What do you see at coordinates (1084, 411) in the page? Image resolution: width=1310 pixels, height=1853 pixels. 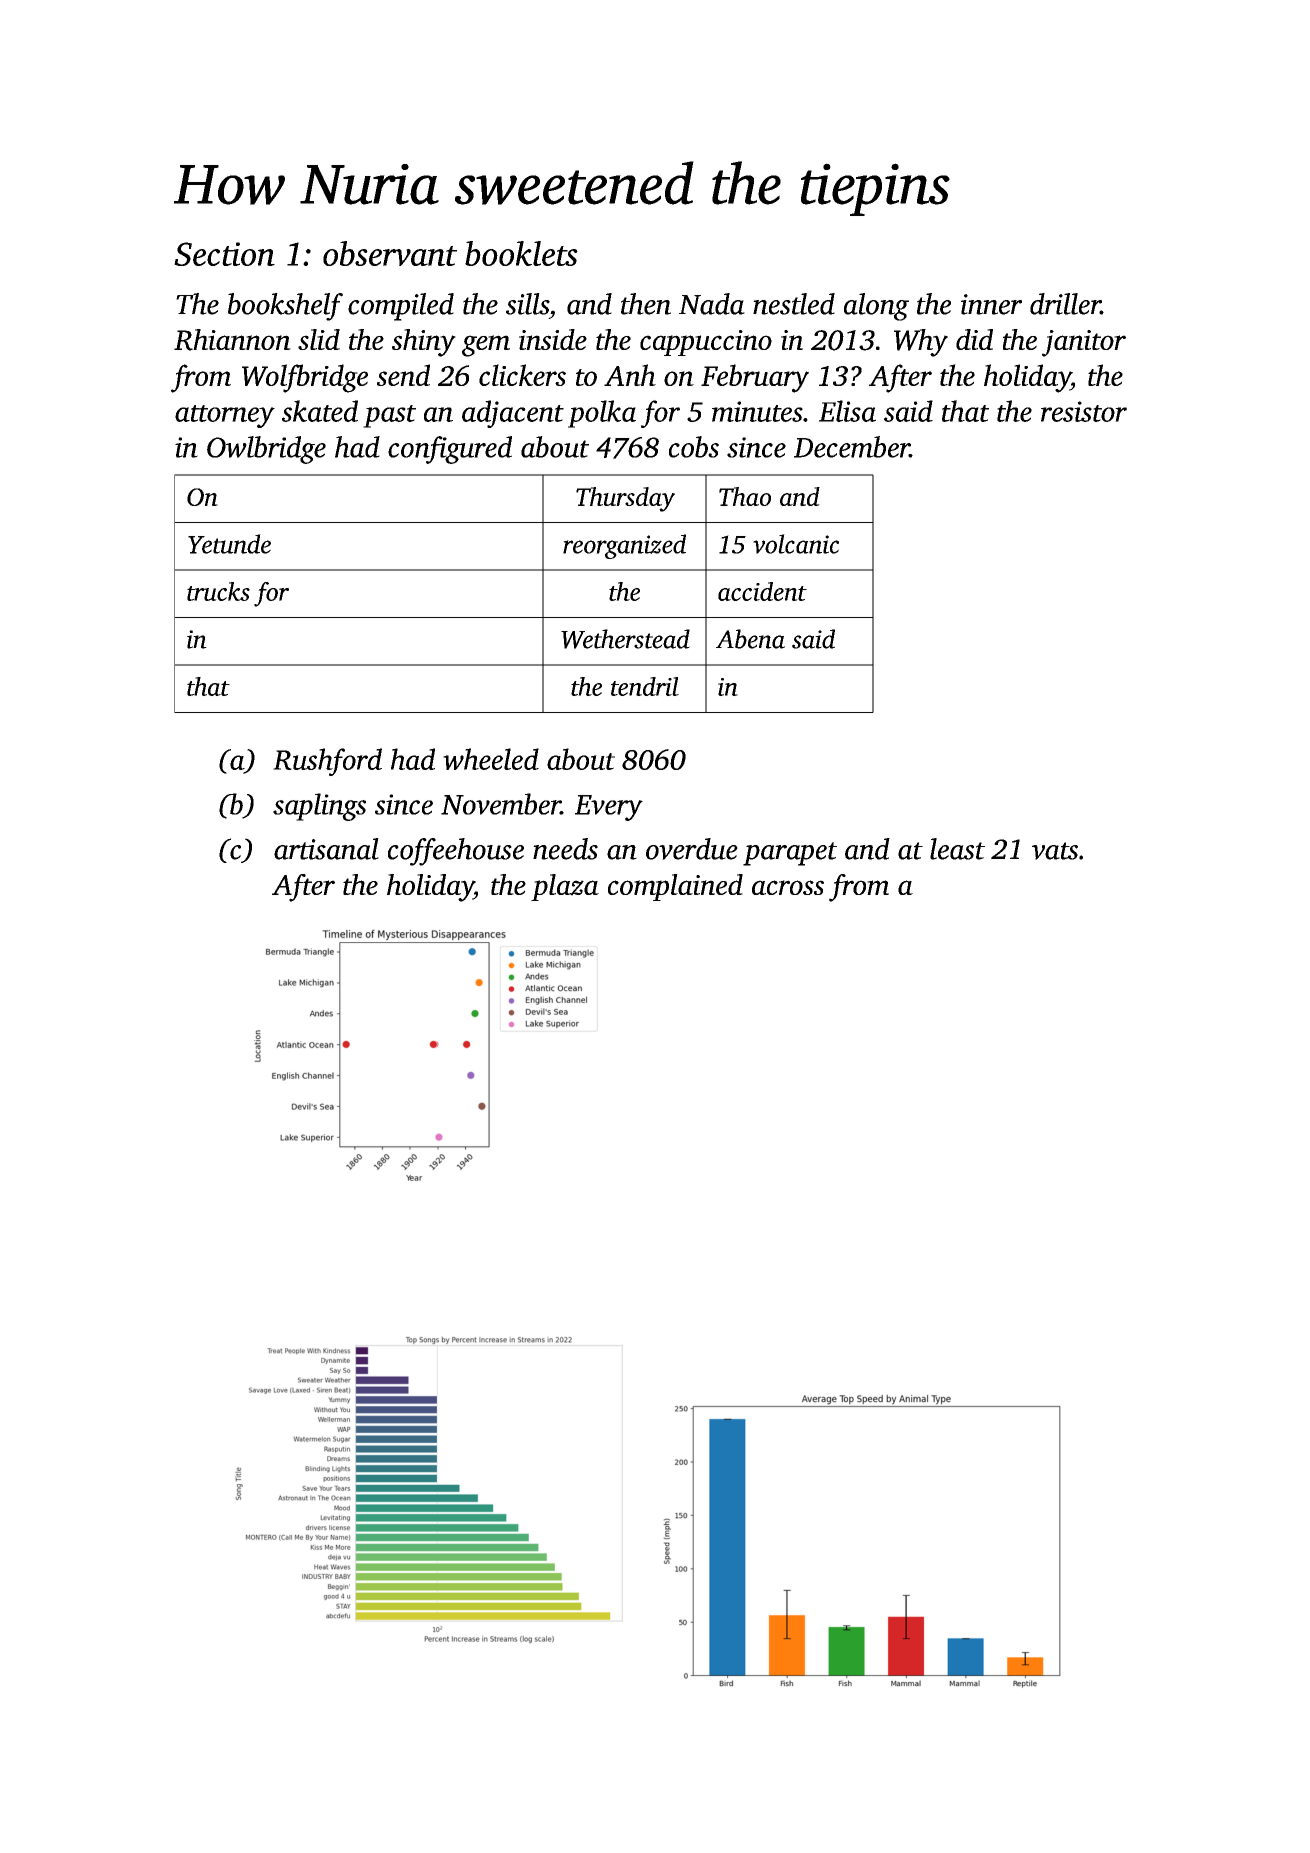 I see `resistor` at bounding box center [1084, 411].
